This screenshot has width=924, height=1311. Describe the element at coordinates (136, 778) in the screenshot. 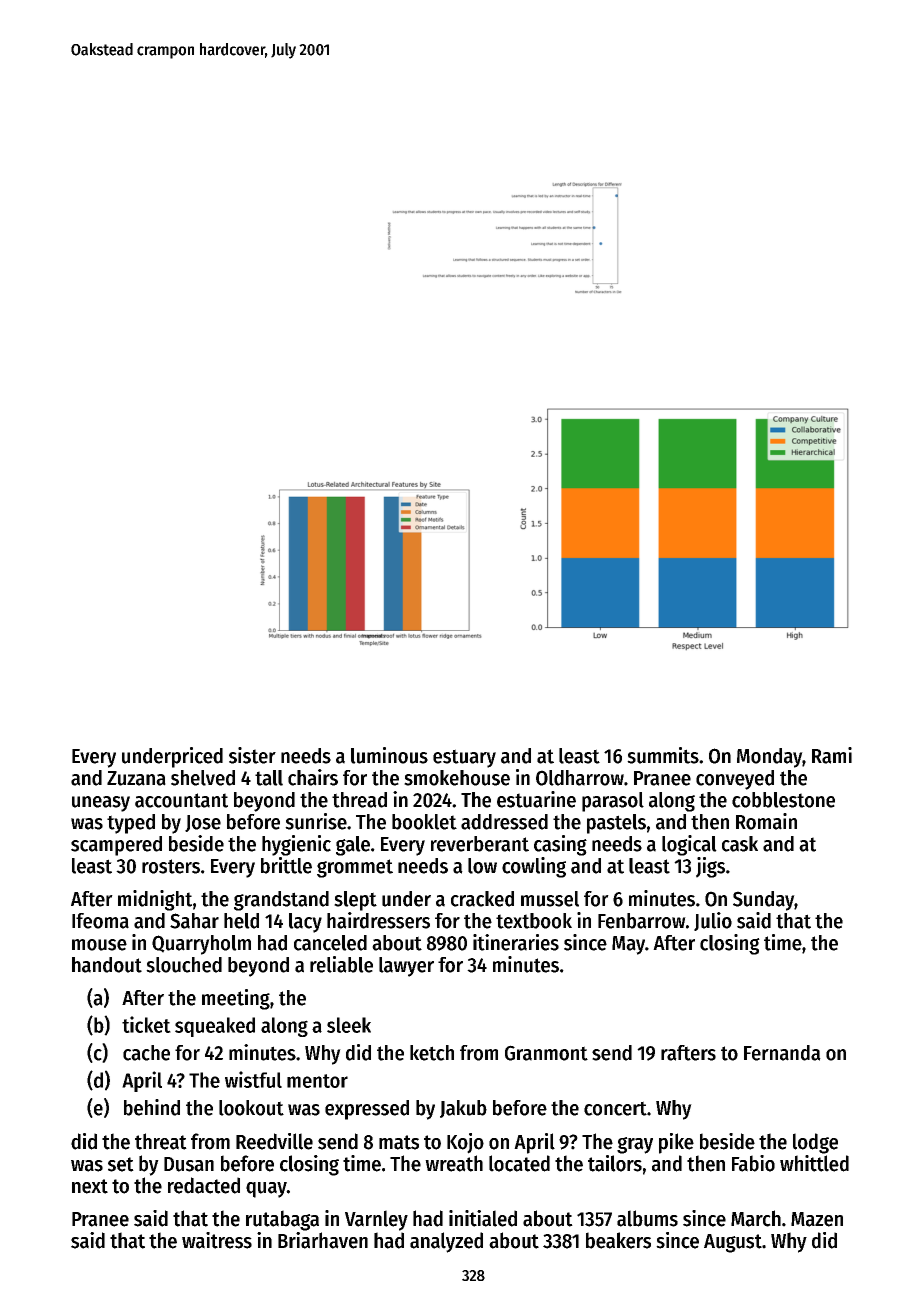

I see `Zuzana` at that location.
